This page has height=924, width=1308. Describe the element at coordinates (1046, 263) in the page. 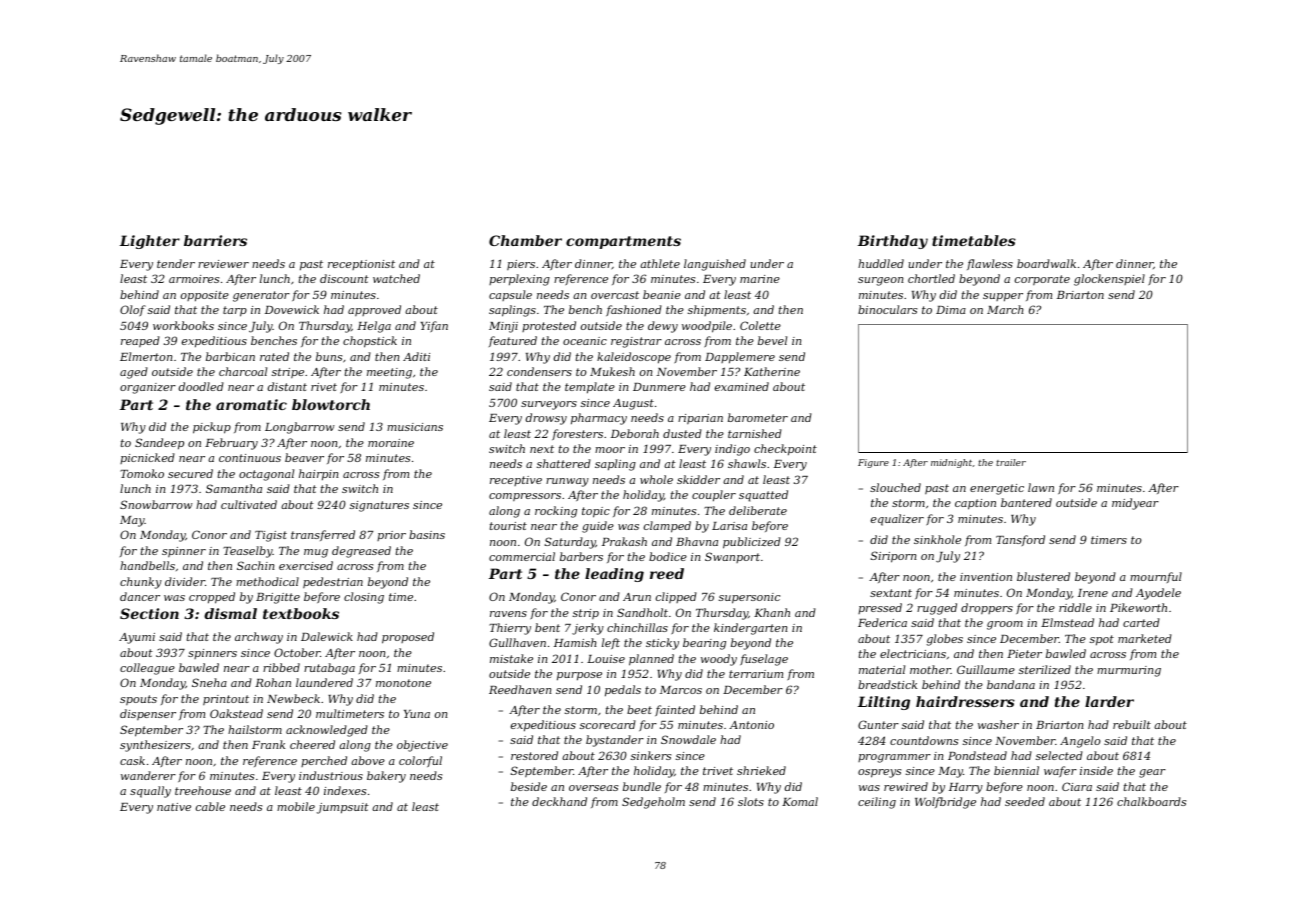

I see `boardwalk` at that location.
